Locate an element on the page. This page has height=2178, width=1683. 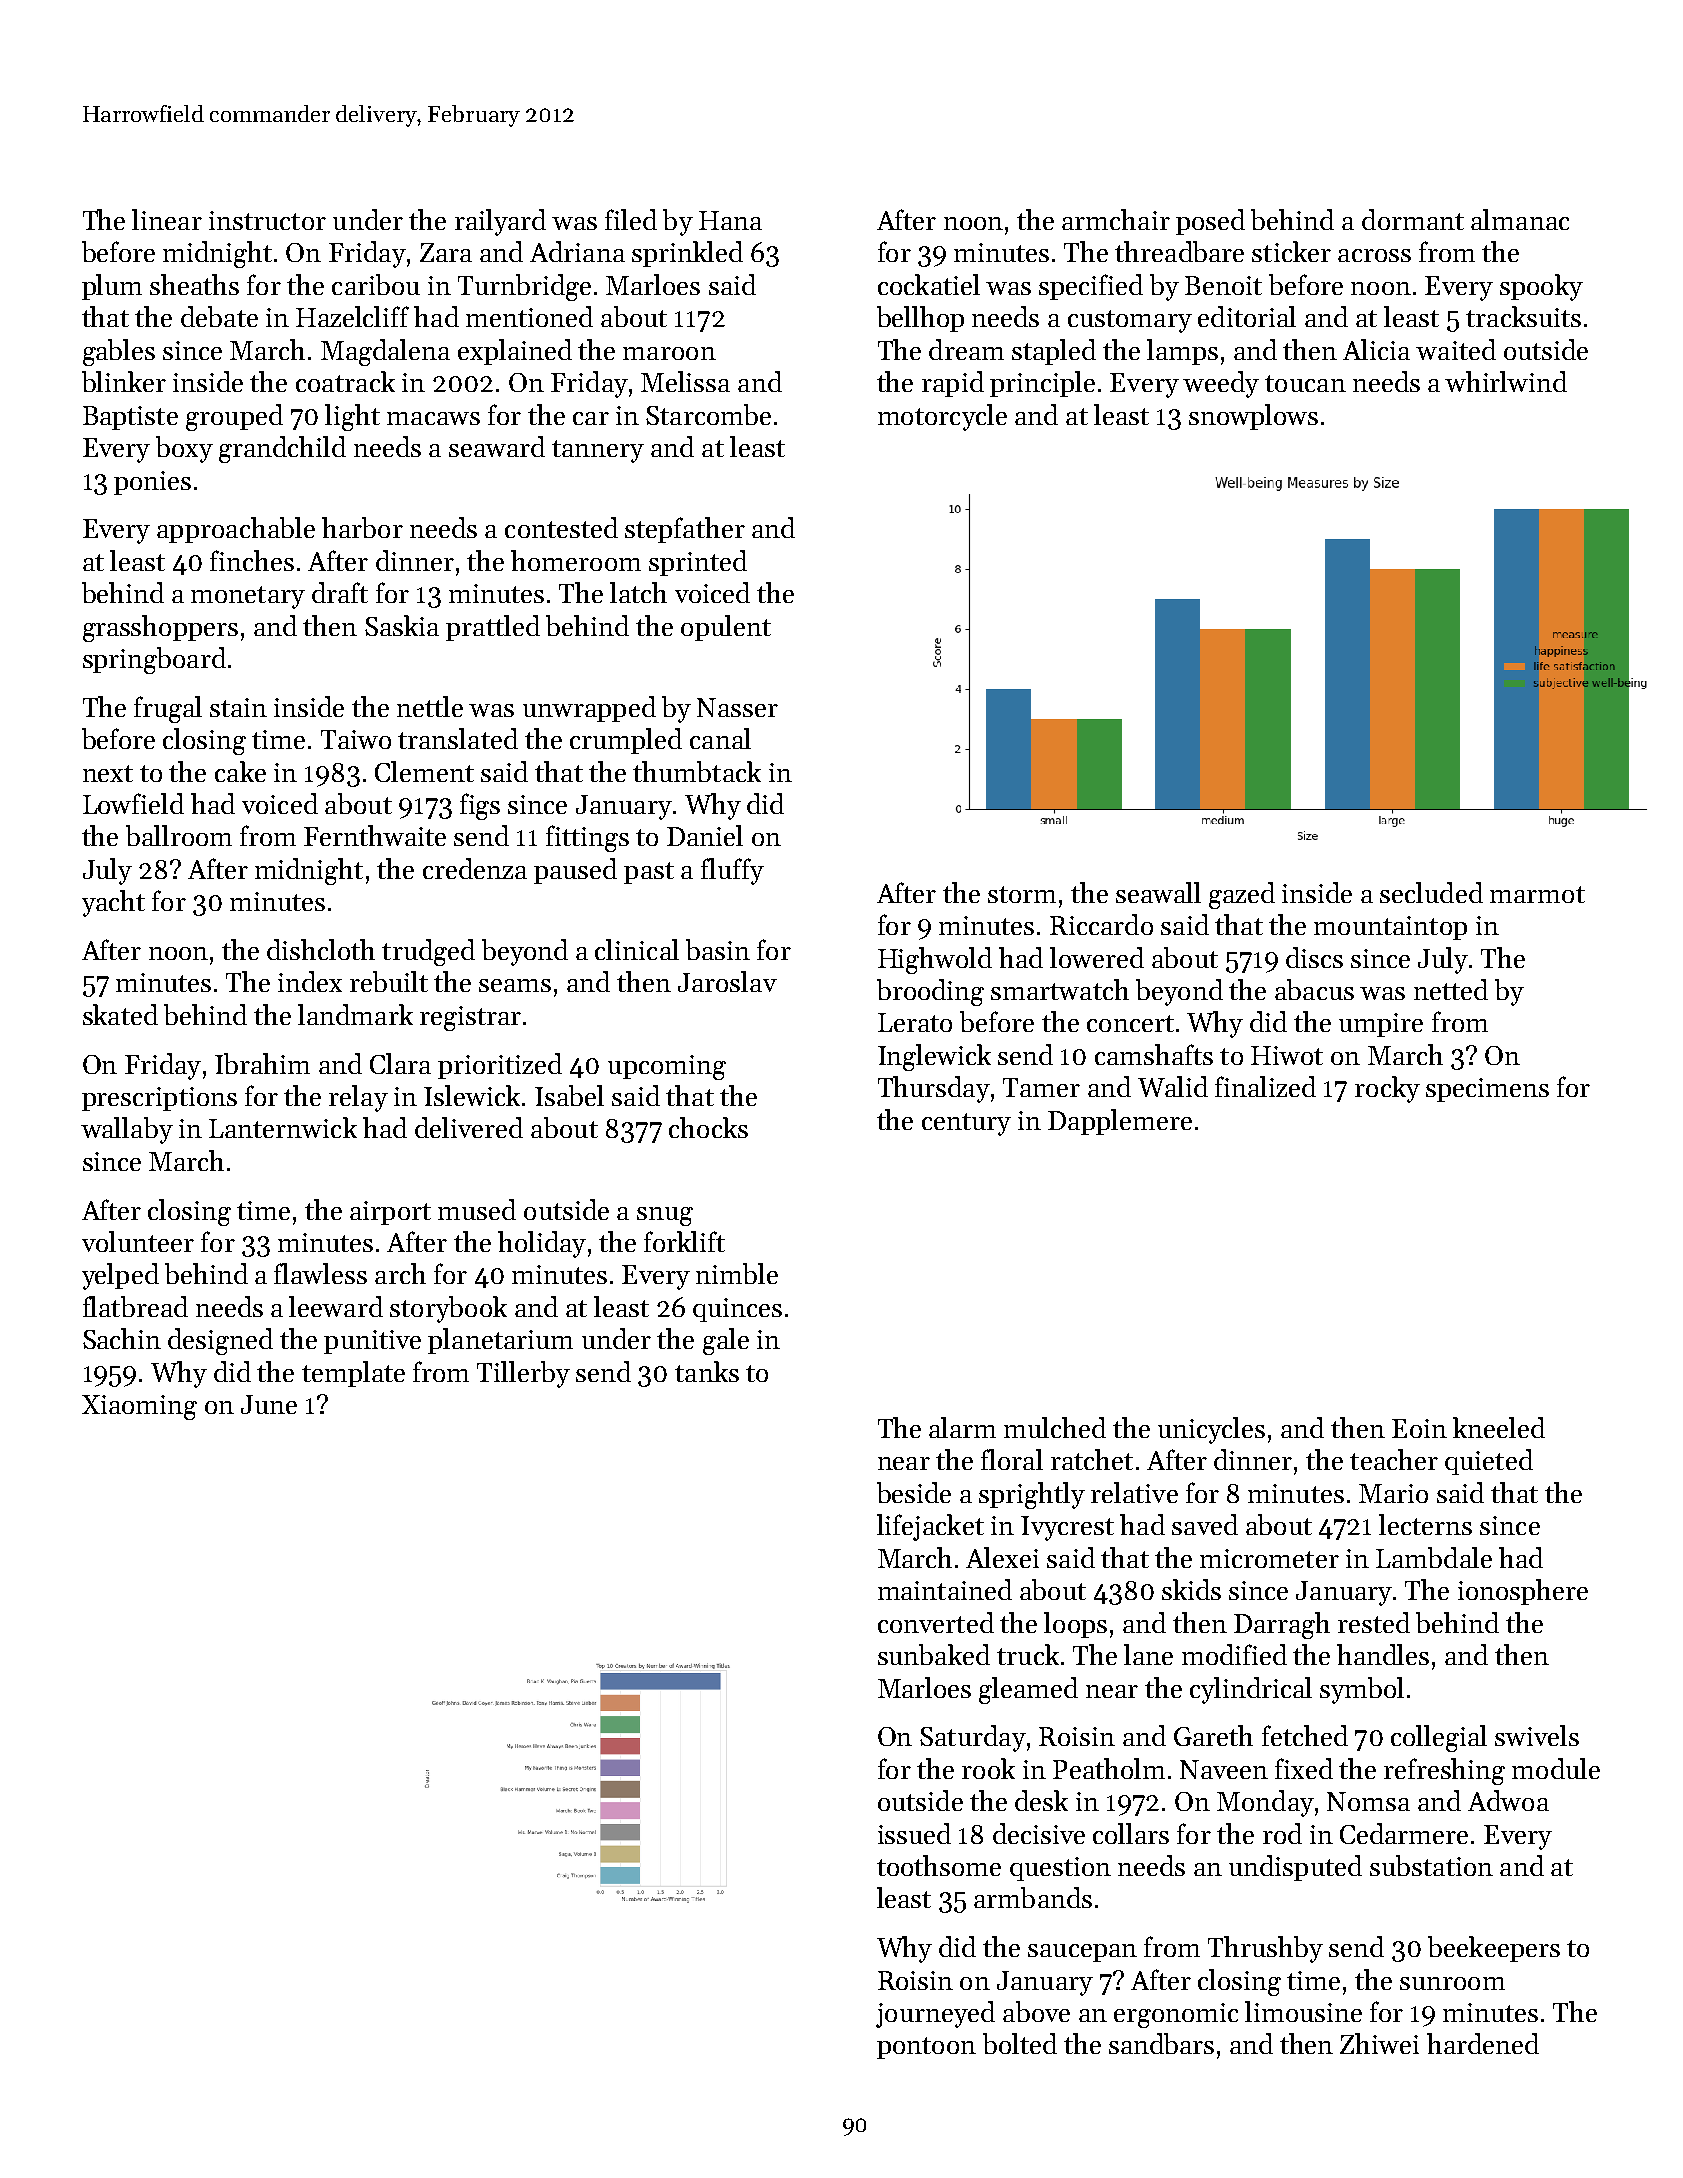
Dapplemere is located at coordinates (1120, 1122).
